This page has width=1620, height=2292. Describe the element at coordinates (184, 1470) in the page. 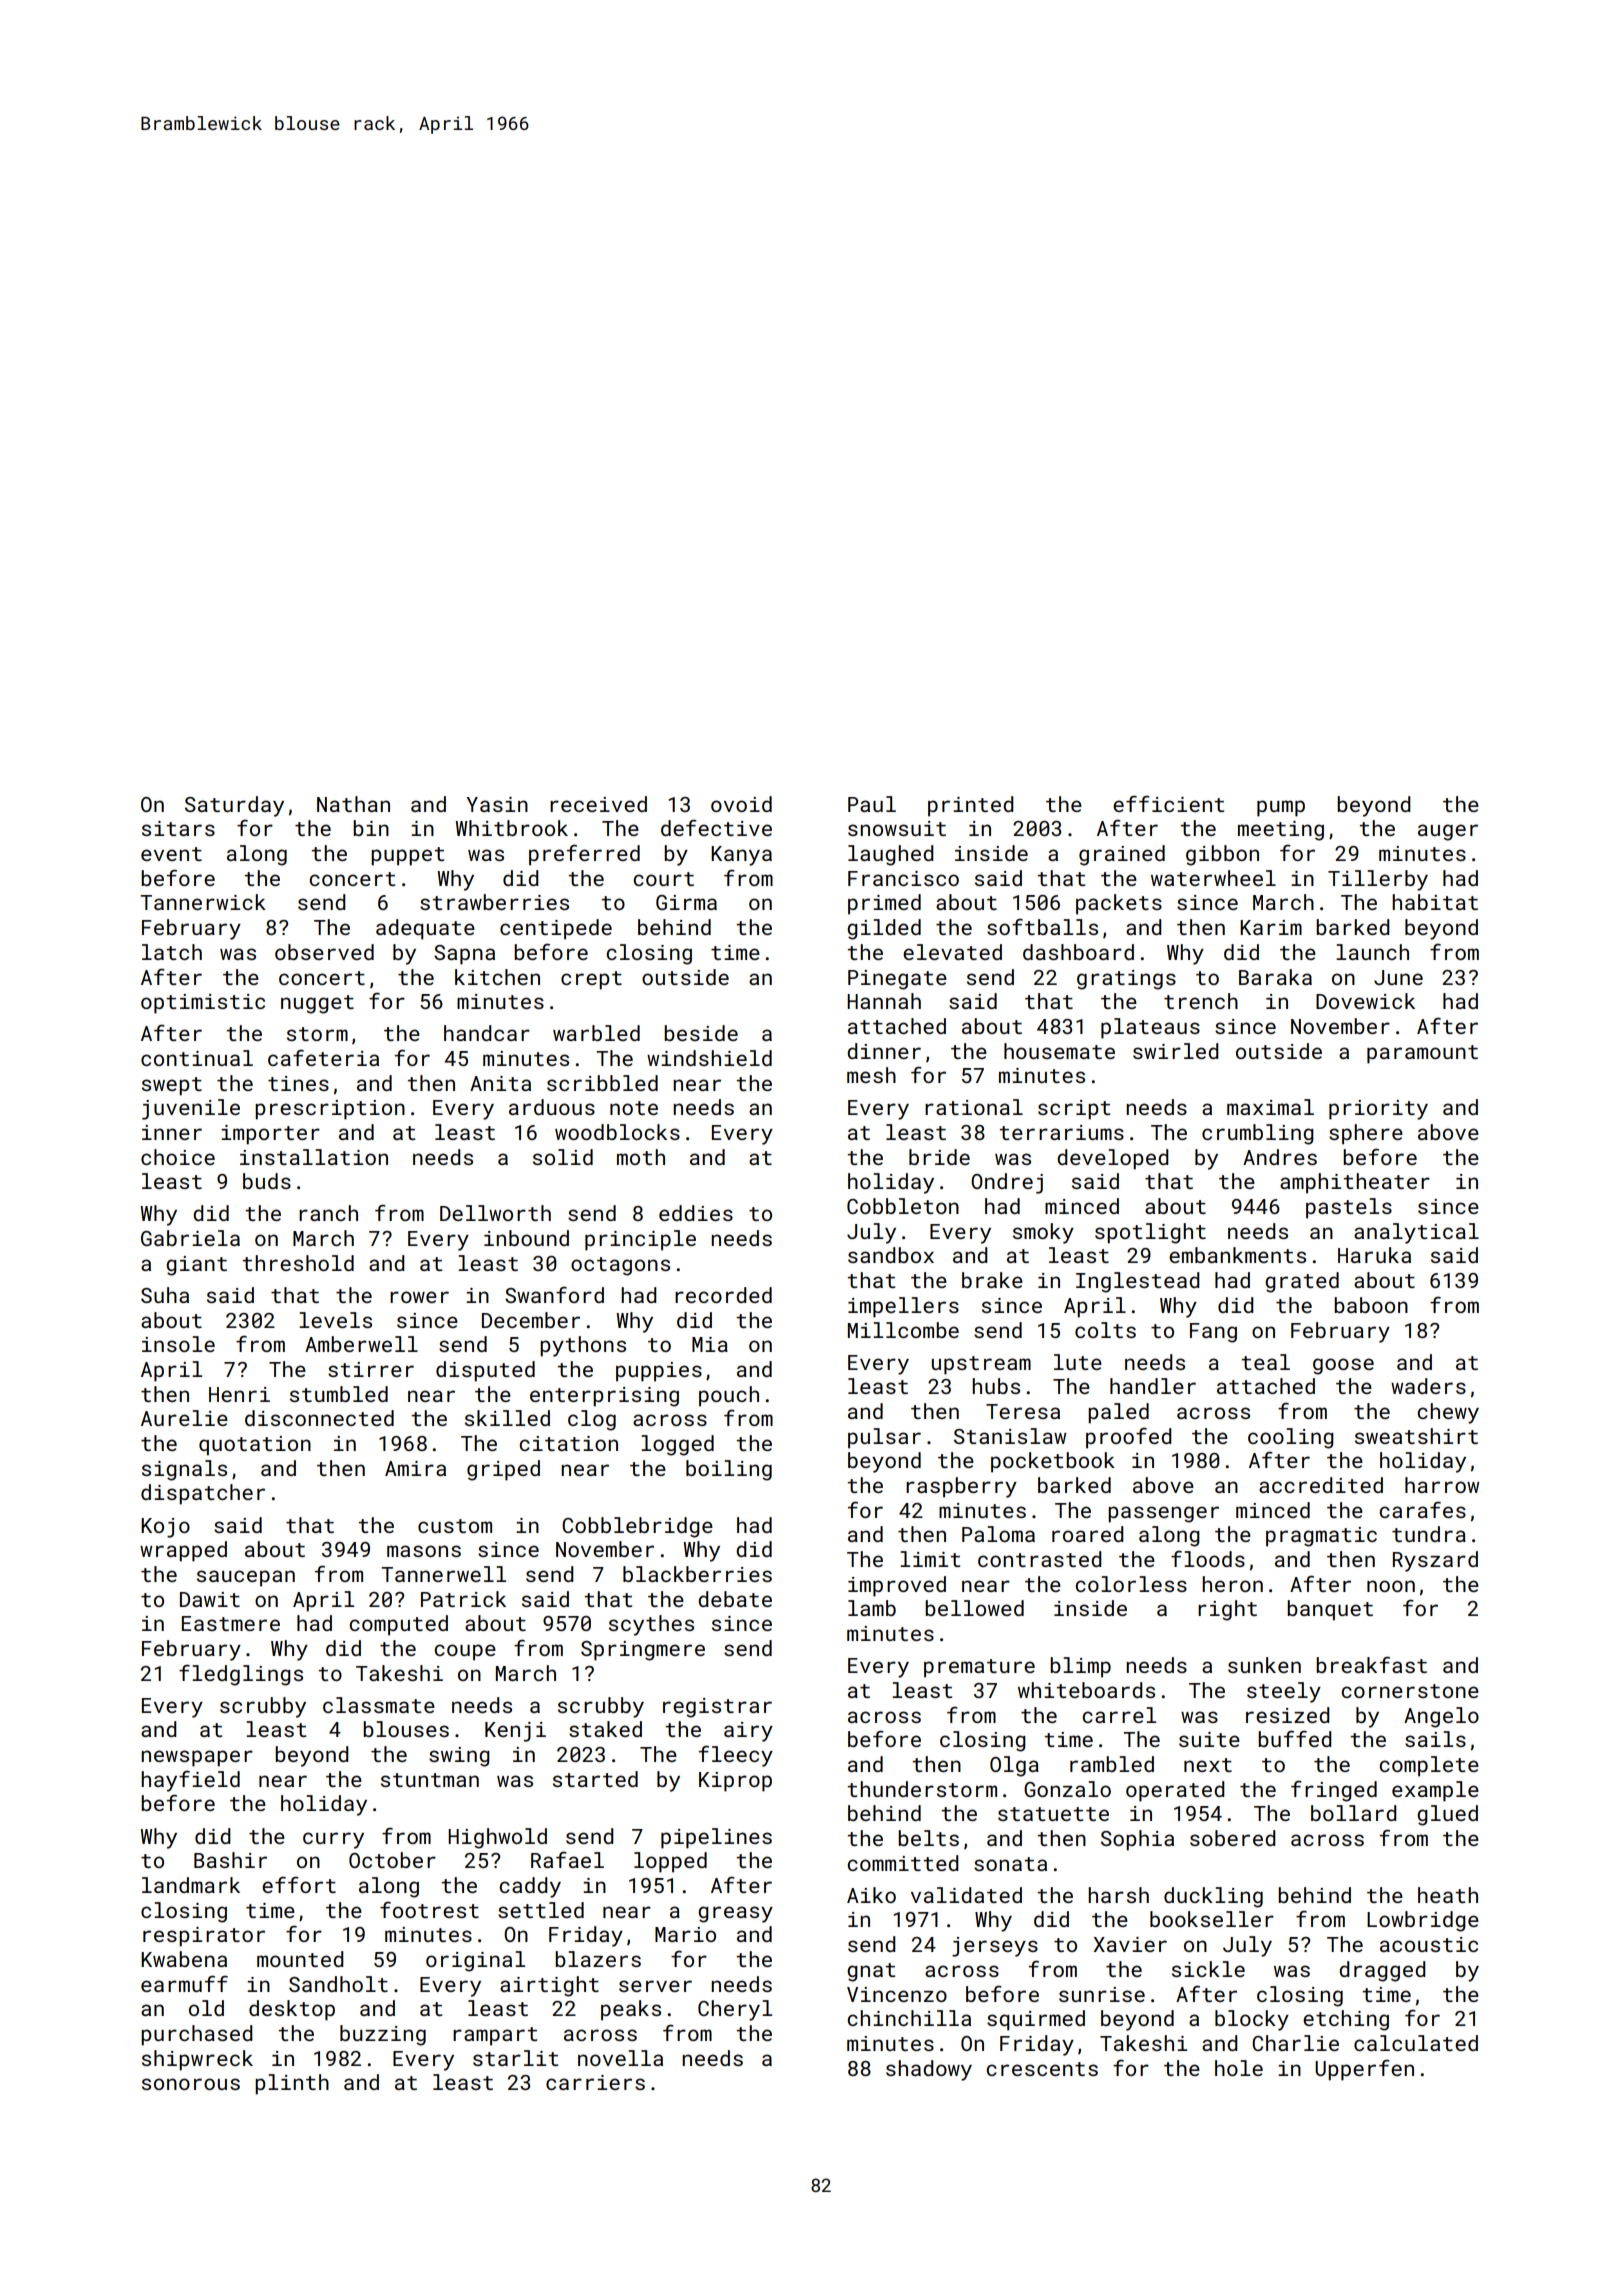

I see `signals` at that location.
